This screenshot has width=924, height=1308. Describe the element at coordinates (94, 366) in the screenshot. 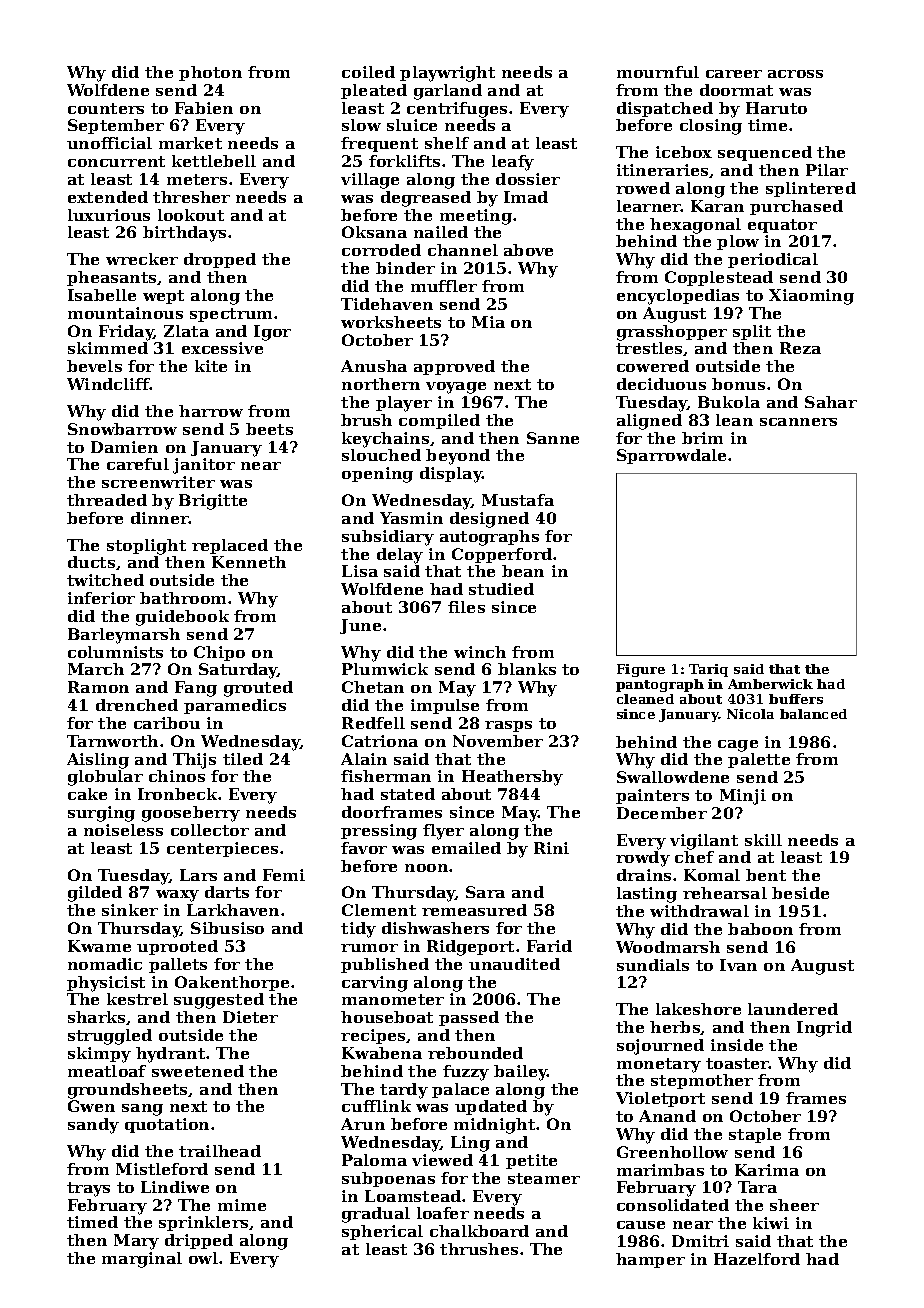

I see `bevels` at that location.
